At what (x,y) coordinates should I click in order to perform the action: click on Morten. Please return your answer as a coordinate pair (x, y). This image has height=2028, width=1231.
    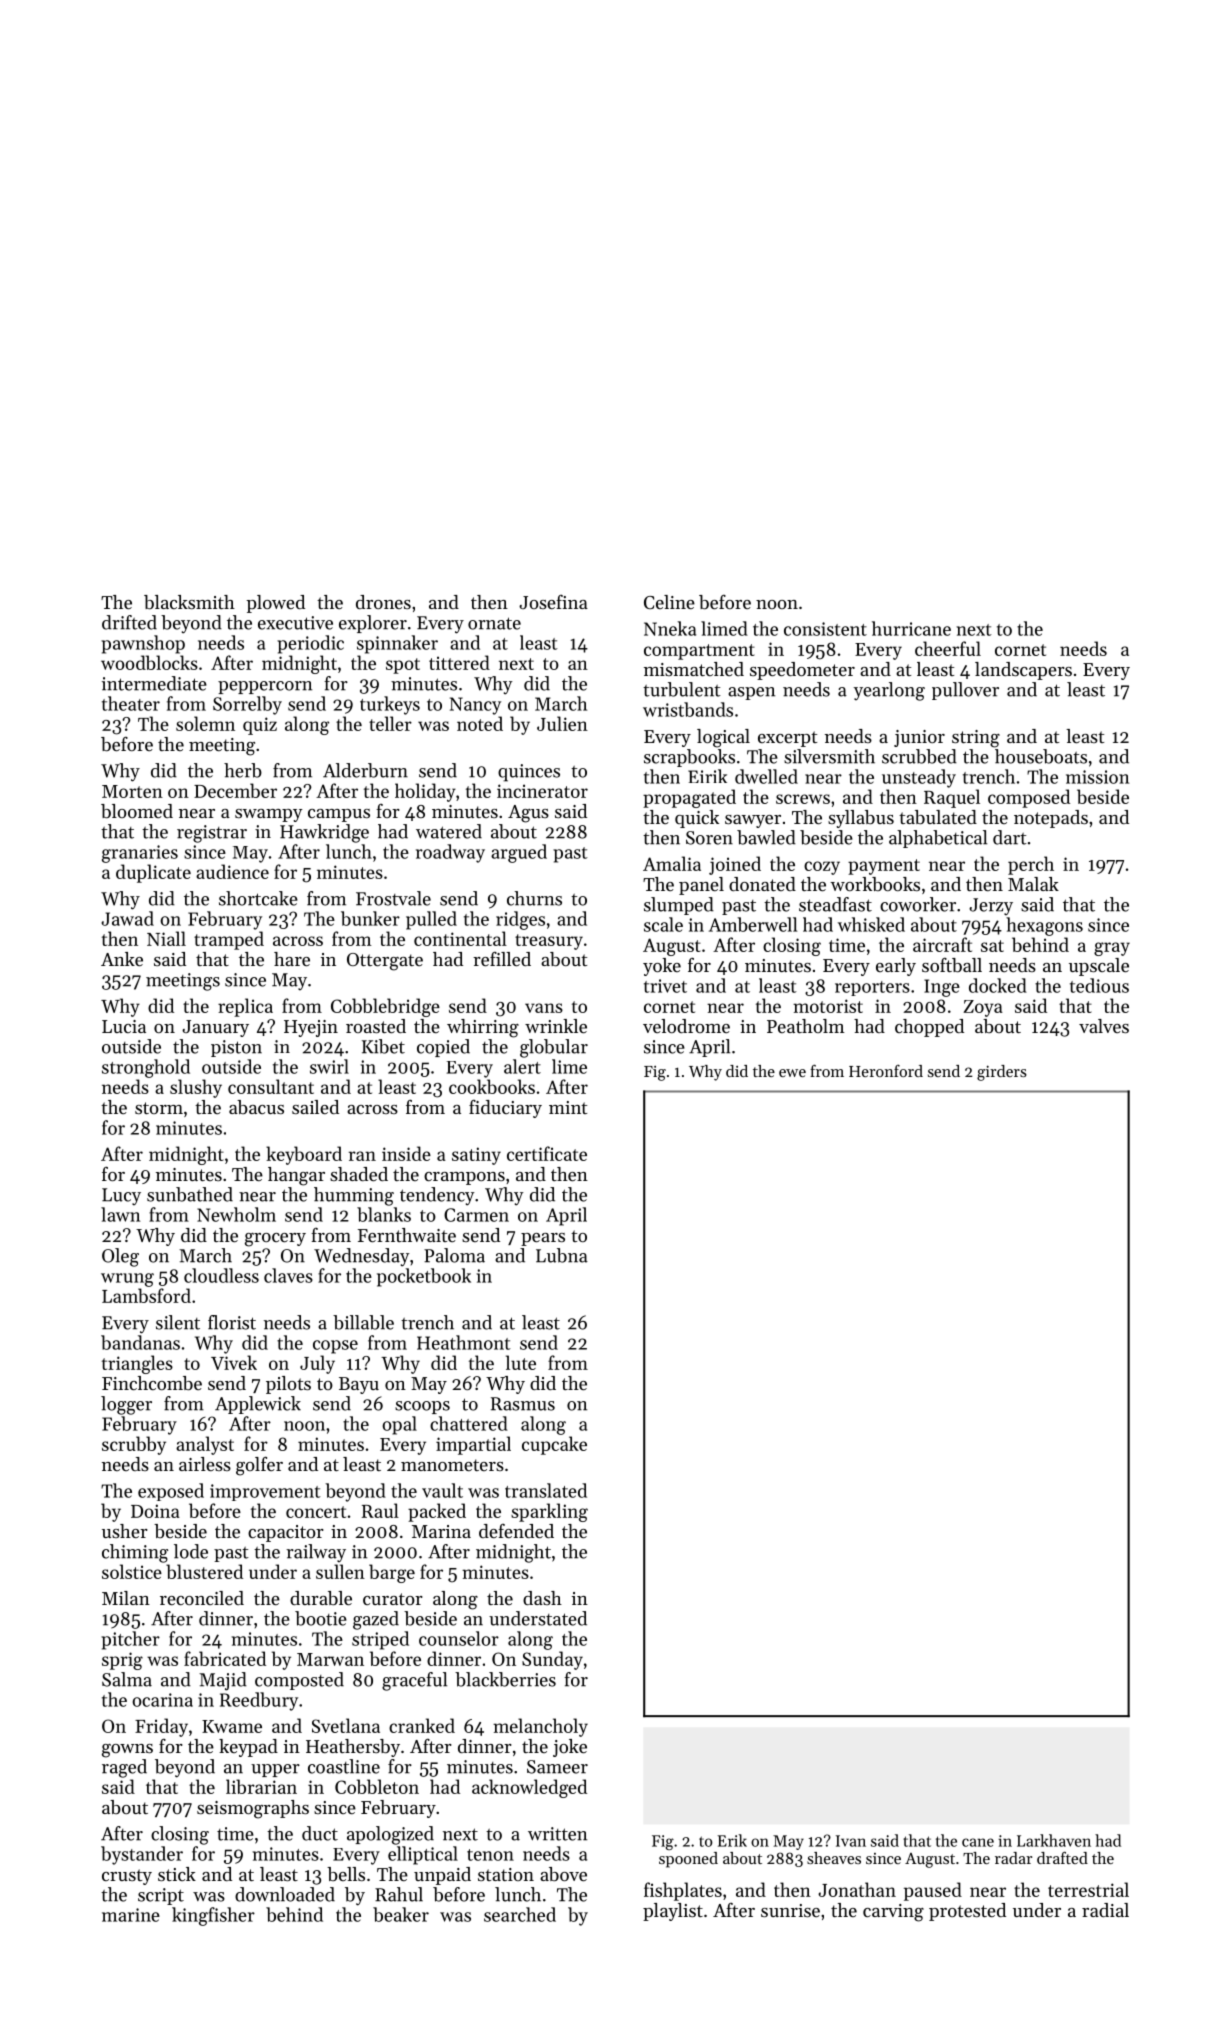
    Looking at the image, I should click on (132, 791).
